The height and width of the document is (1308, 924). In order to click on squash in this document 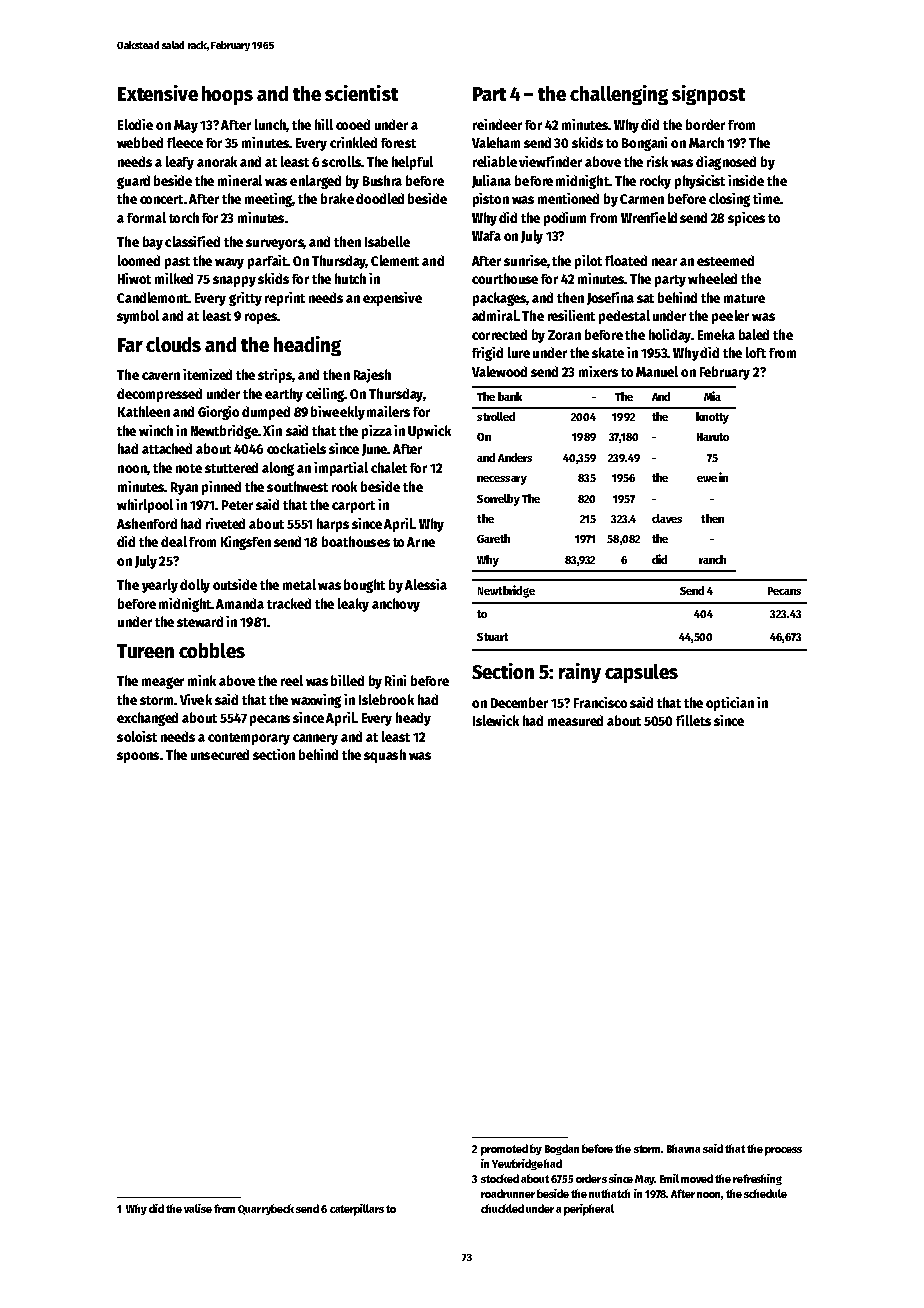, I will do `click(385, 756)`.
